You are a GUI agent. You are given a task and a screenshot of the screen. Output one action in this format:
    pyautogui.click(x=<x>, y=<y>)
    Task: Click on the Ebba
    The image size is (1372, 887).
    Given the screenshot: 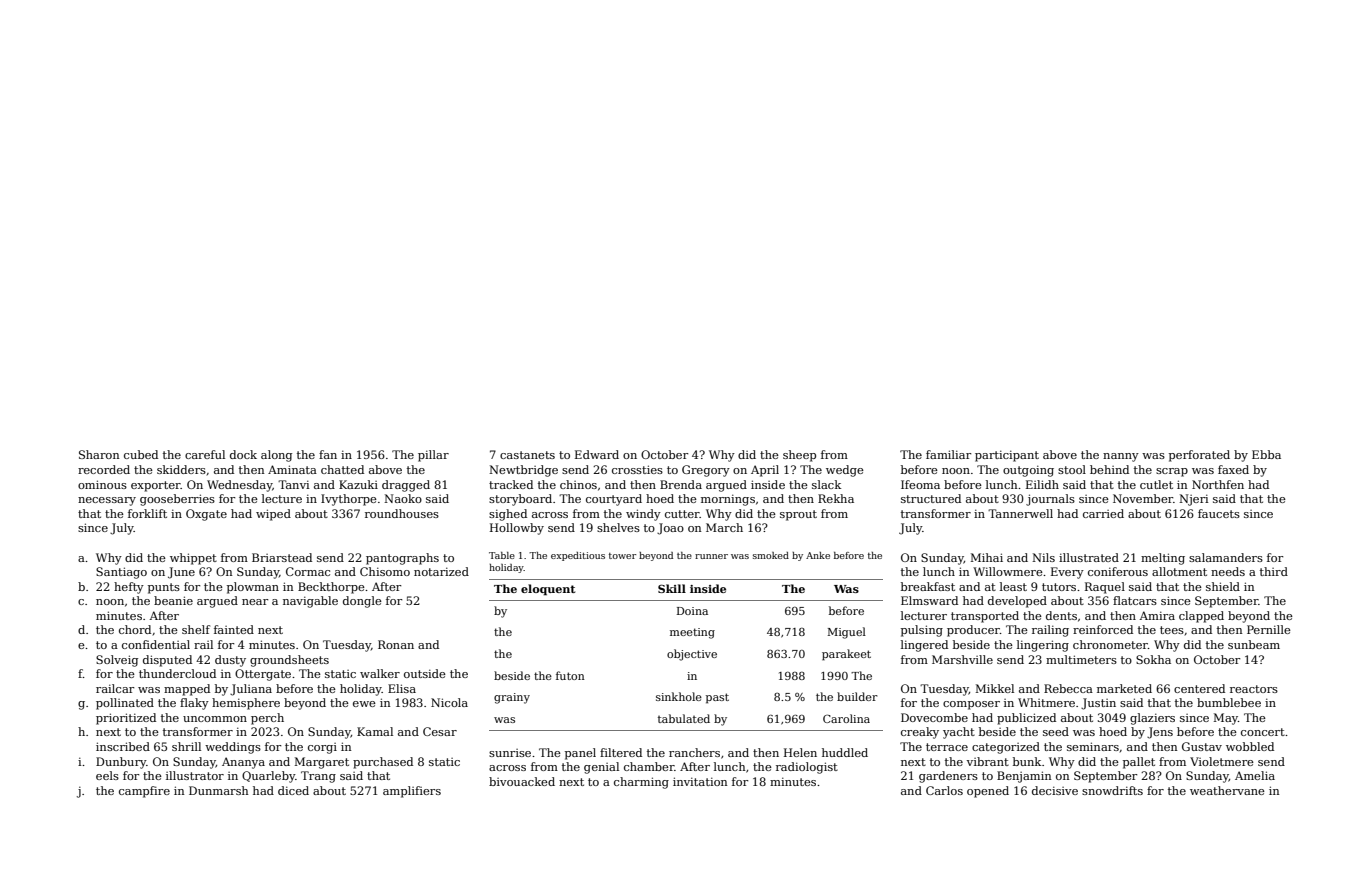 What is the action you would take?
    pyautogui.click(x=1266, y=454)
